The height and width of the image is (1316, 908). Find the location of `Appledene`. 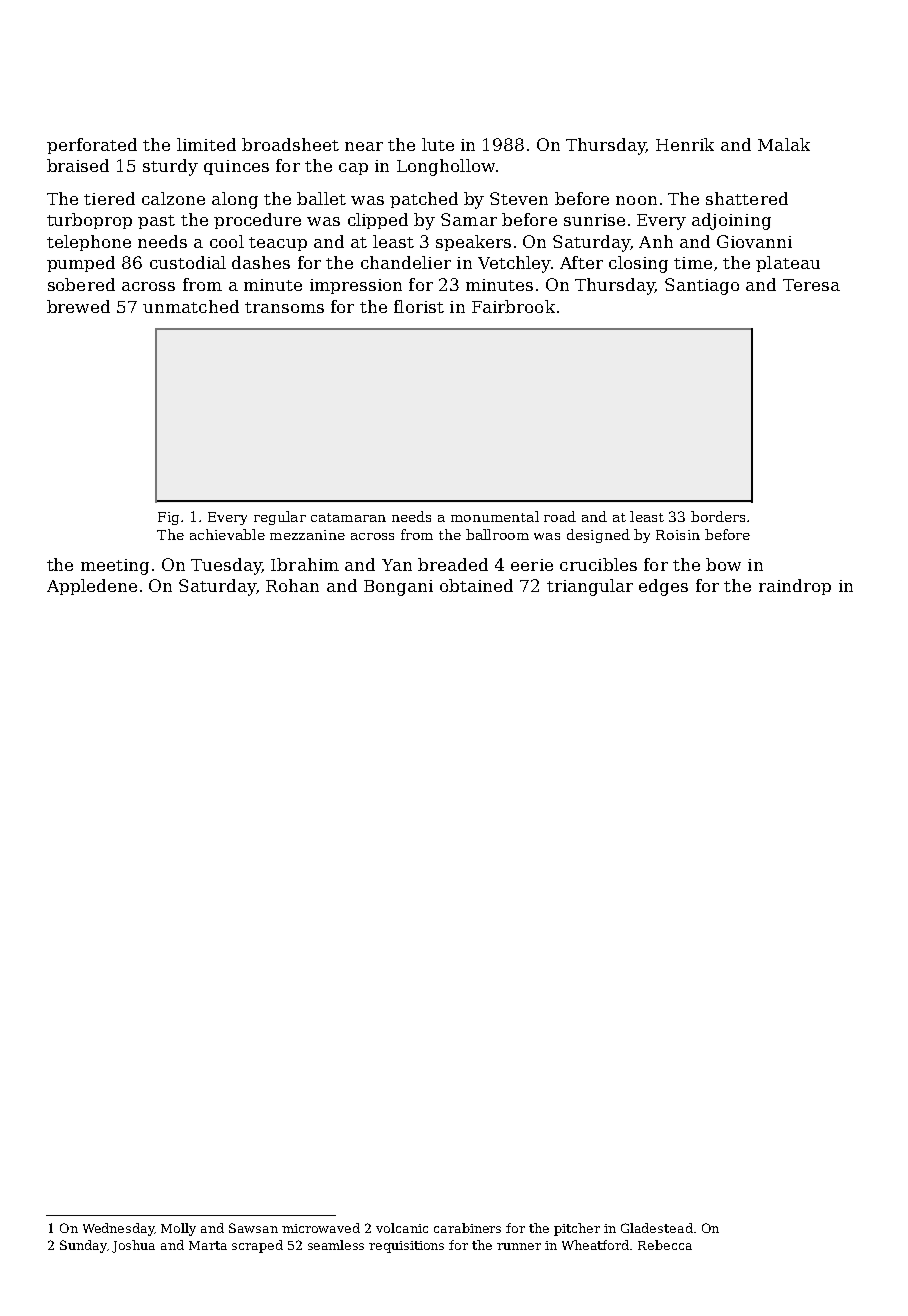

Appledene is located at coordinates (92, 587).
